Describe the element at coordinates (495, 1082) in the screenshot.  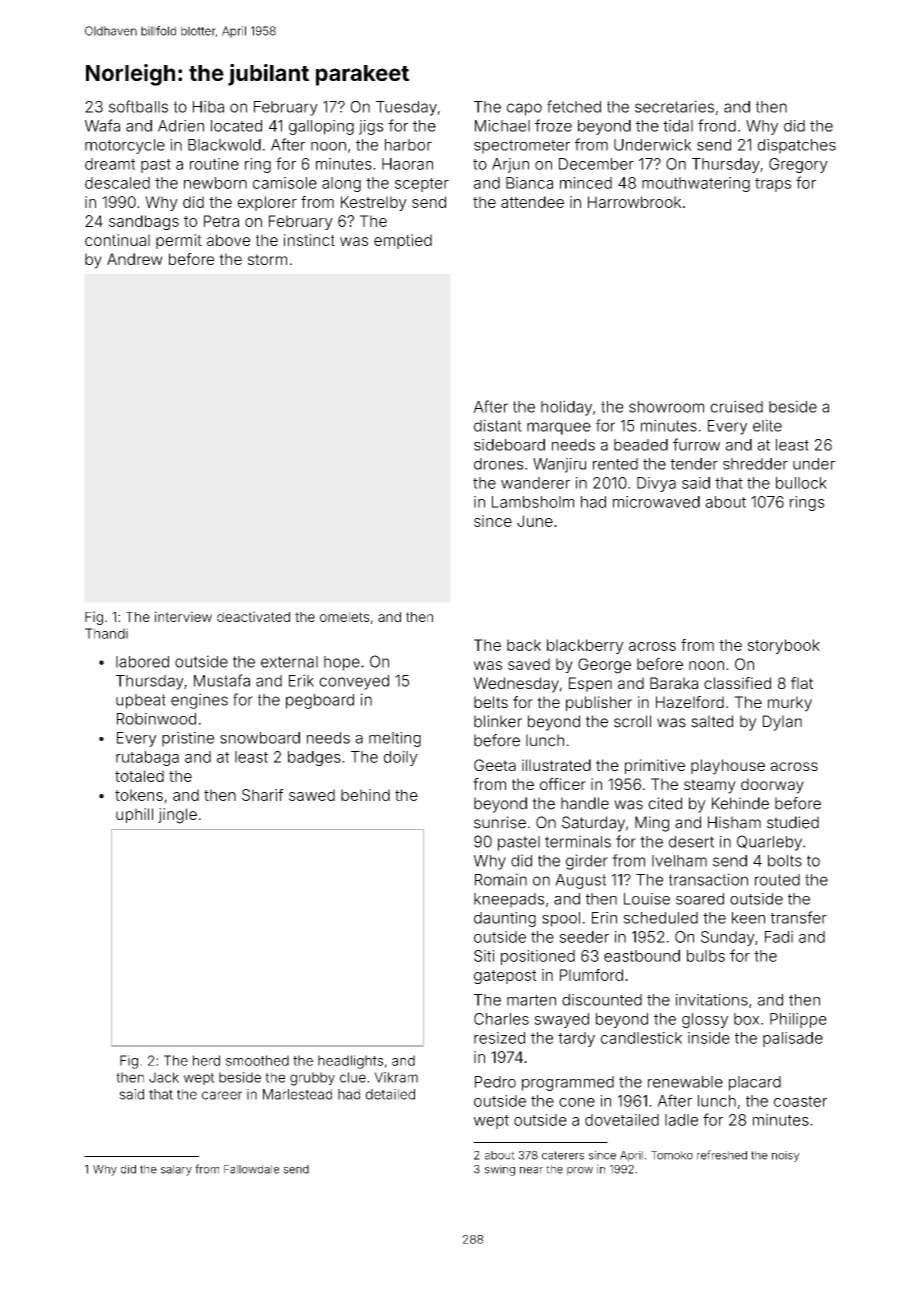
I see `Pedro` at that location.
